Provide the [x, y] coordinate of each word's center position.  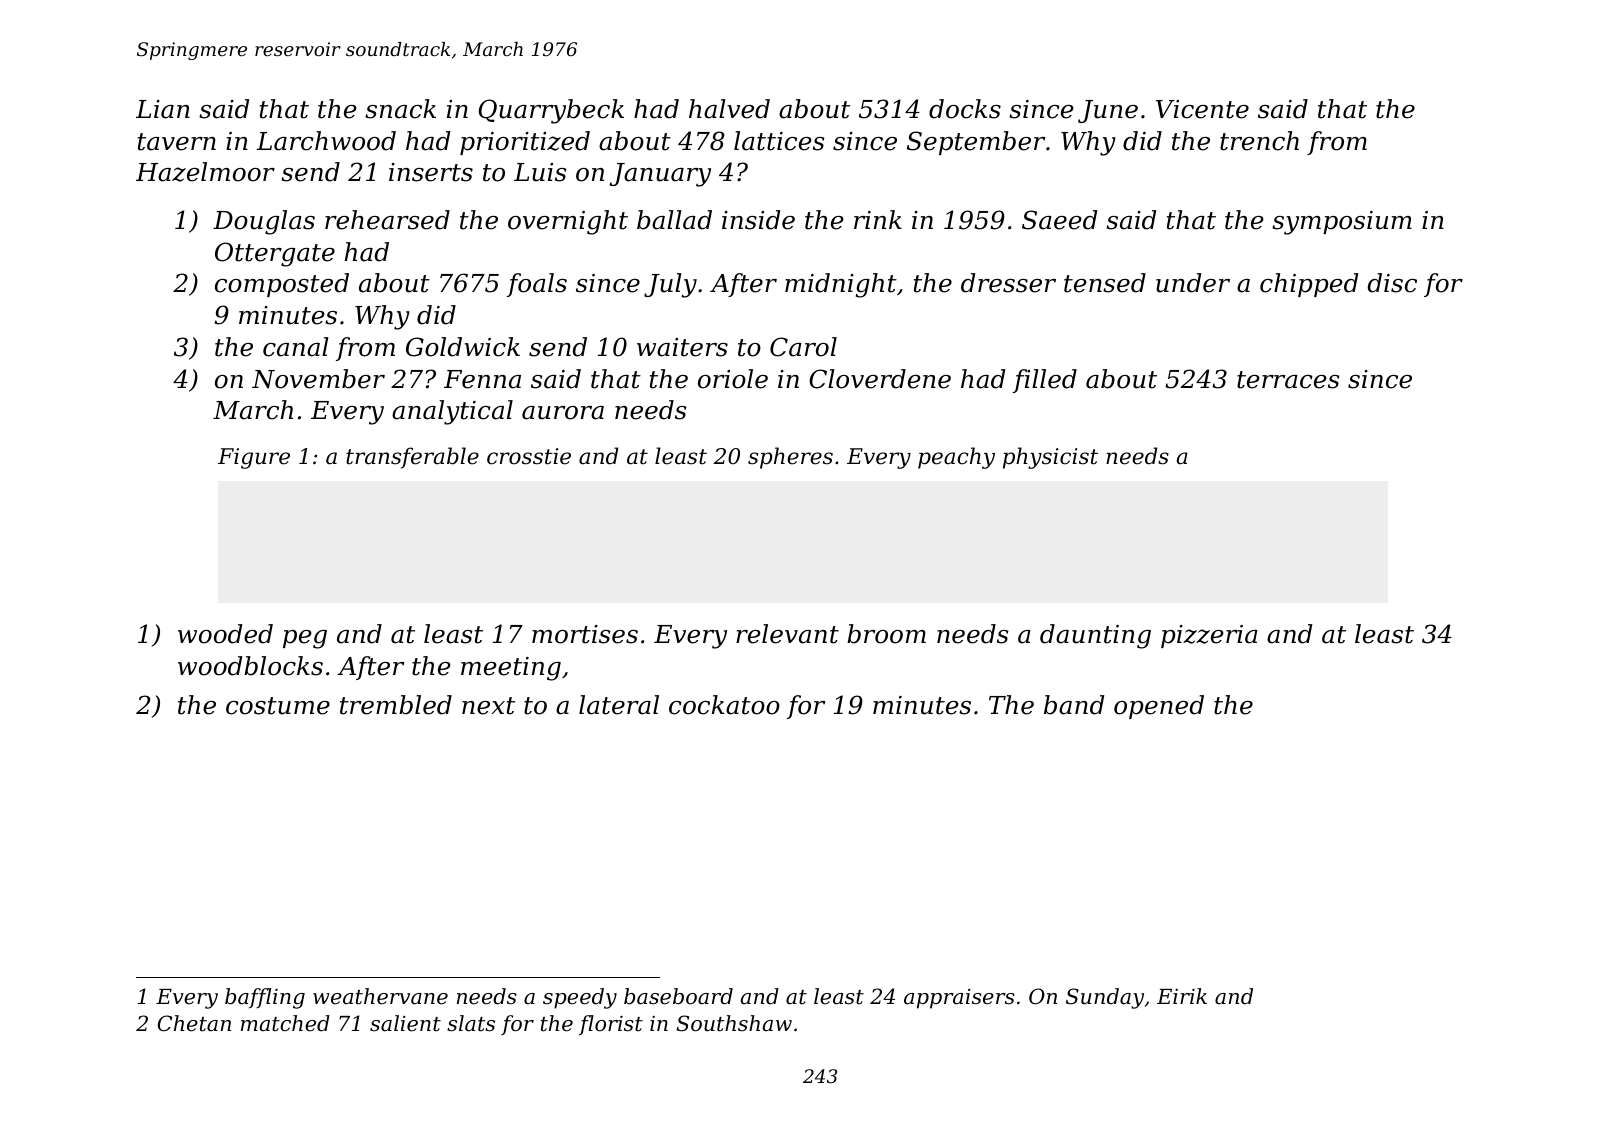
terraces [1288, 380]
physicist [1050, 458]
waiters [682, 347]
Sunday [1105, 998]
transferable [412, 458]
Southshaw [734, 1023]
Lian [163, 109]
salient [405, 1023]
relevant [787, 634]
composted [282, 285]
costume [278, 706]
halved [729, 109]
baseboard [678, 996]
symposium [1342, 223]
